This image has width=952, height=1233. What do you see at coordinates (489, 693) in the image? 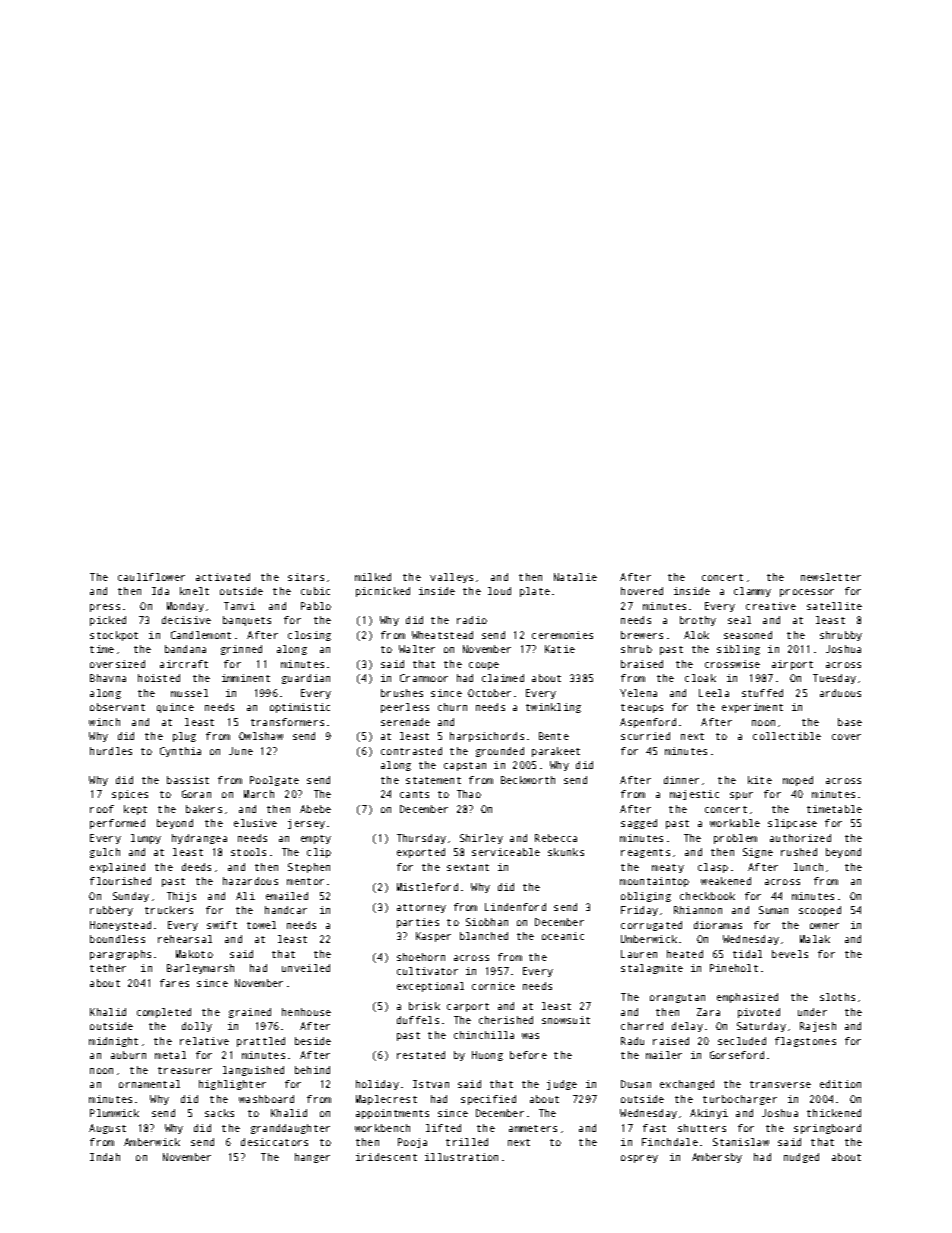
I see `October` at bounding box center [489, 693].
